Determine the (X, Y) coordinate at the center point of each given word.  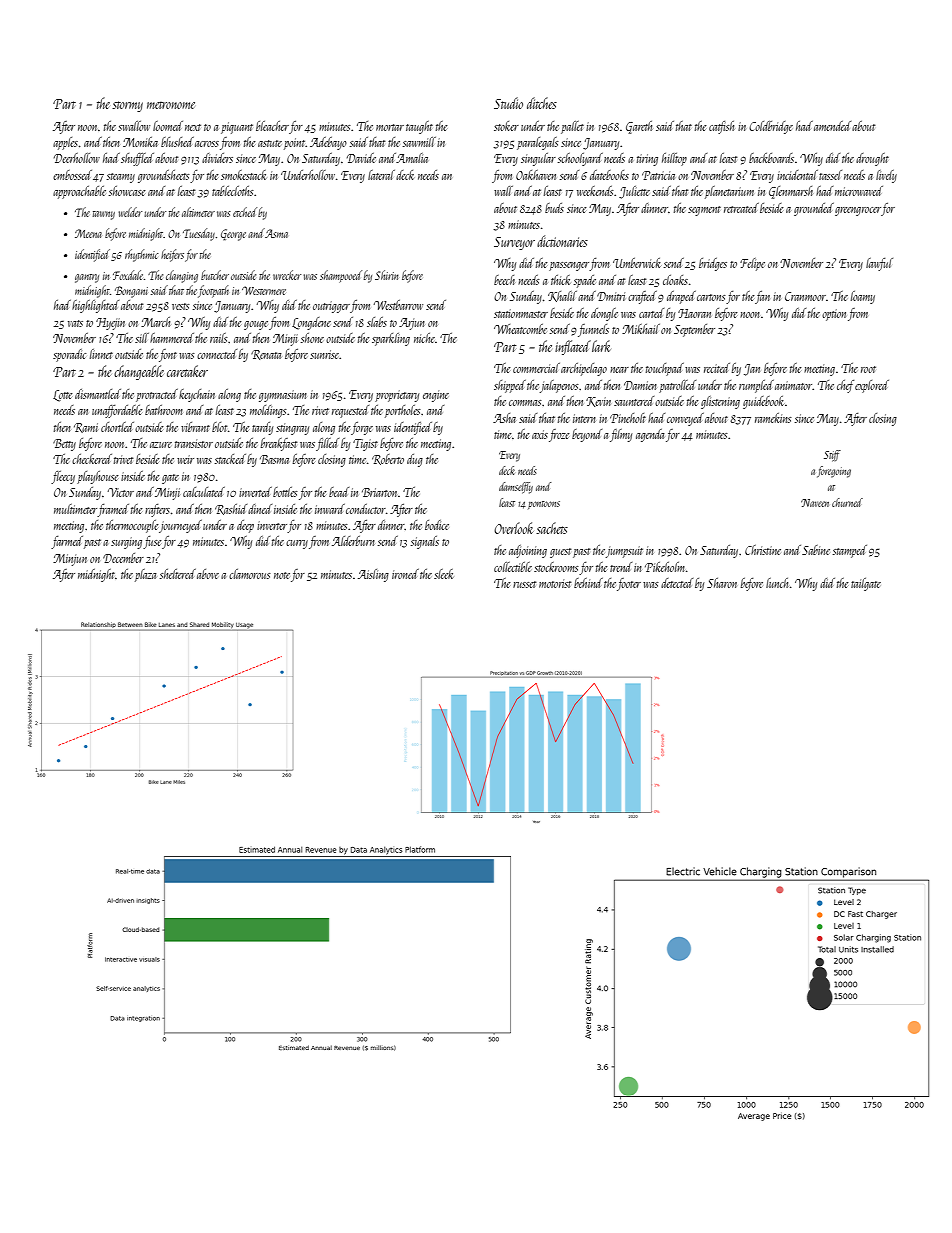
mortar (390, 127)
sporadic (69, 355)
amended (832, 126)
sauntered (634, 401)
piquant (237, 128)
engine (436, 396)
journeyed (180, 526)
